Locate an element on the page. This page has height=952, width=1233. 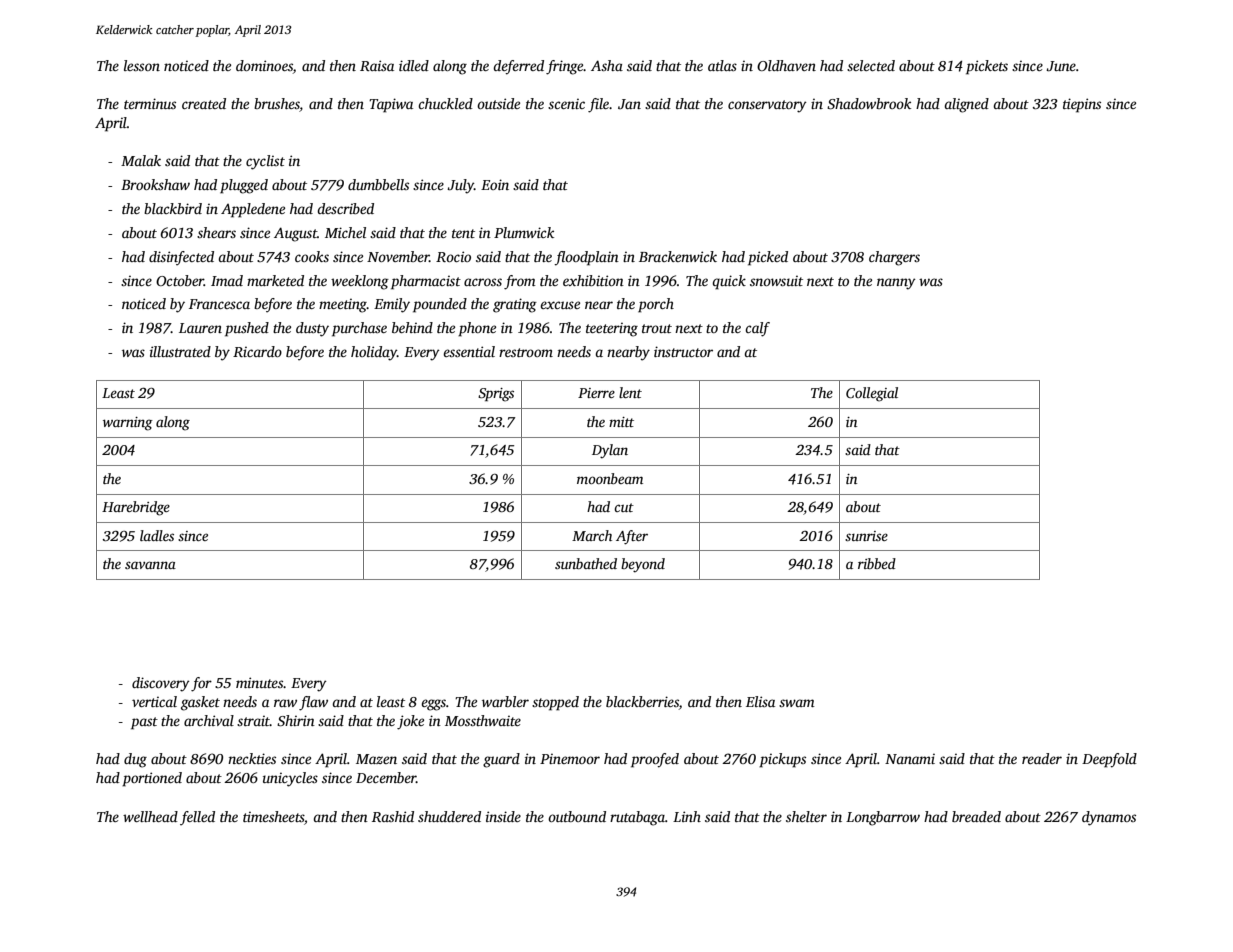
warbler is located at coordinates (505, 701).
